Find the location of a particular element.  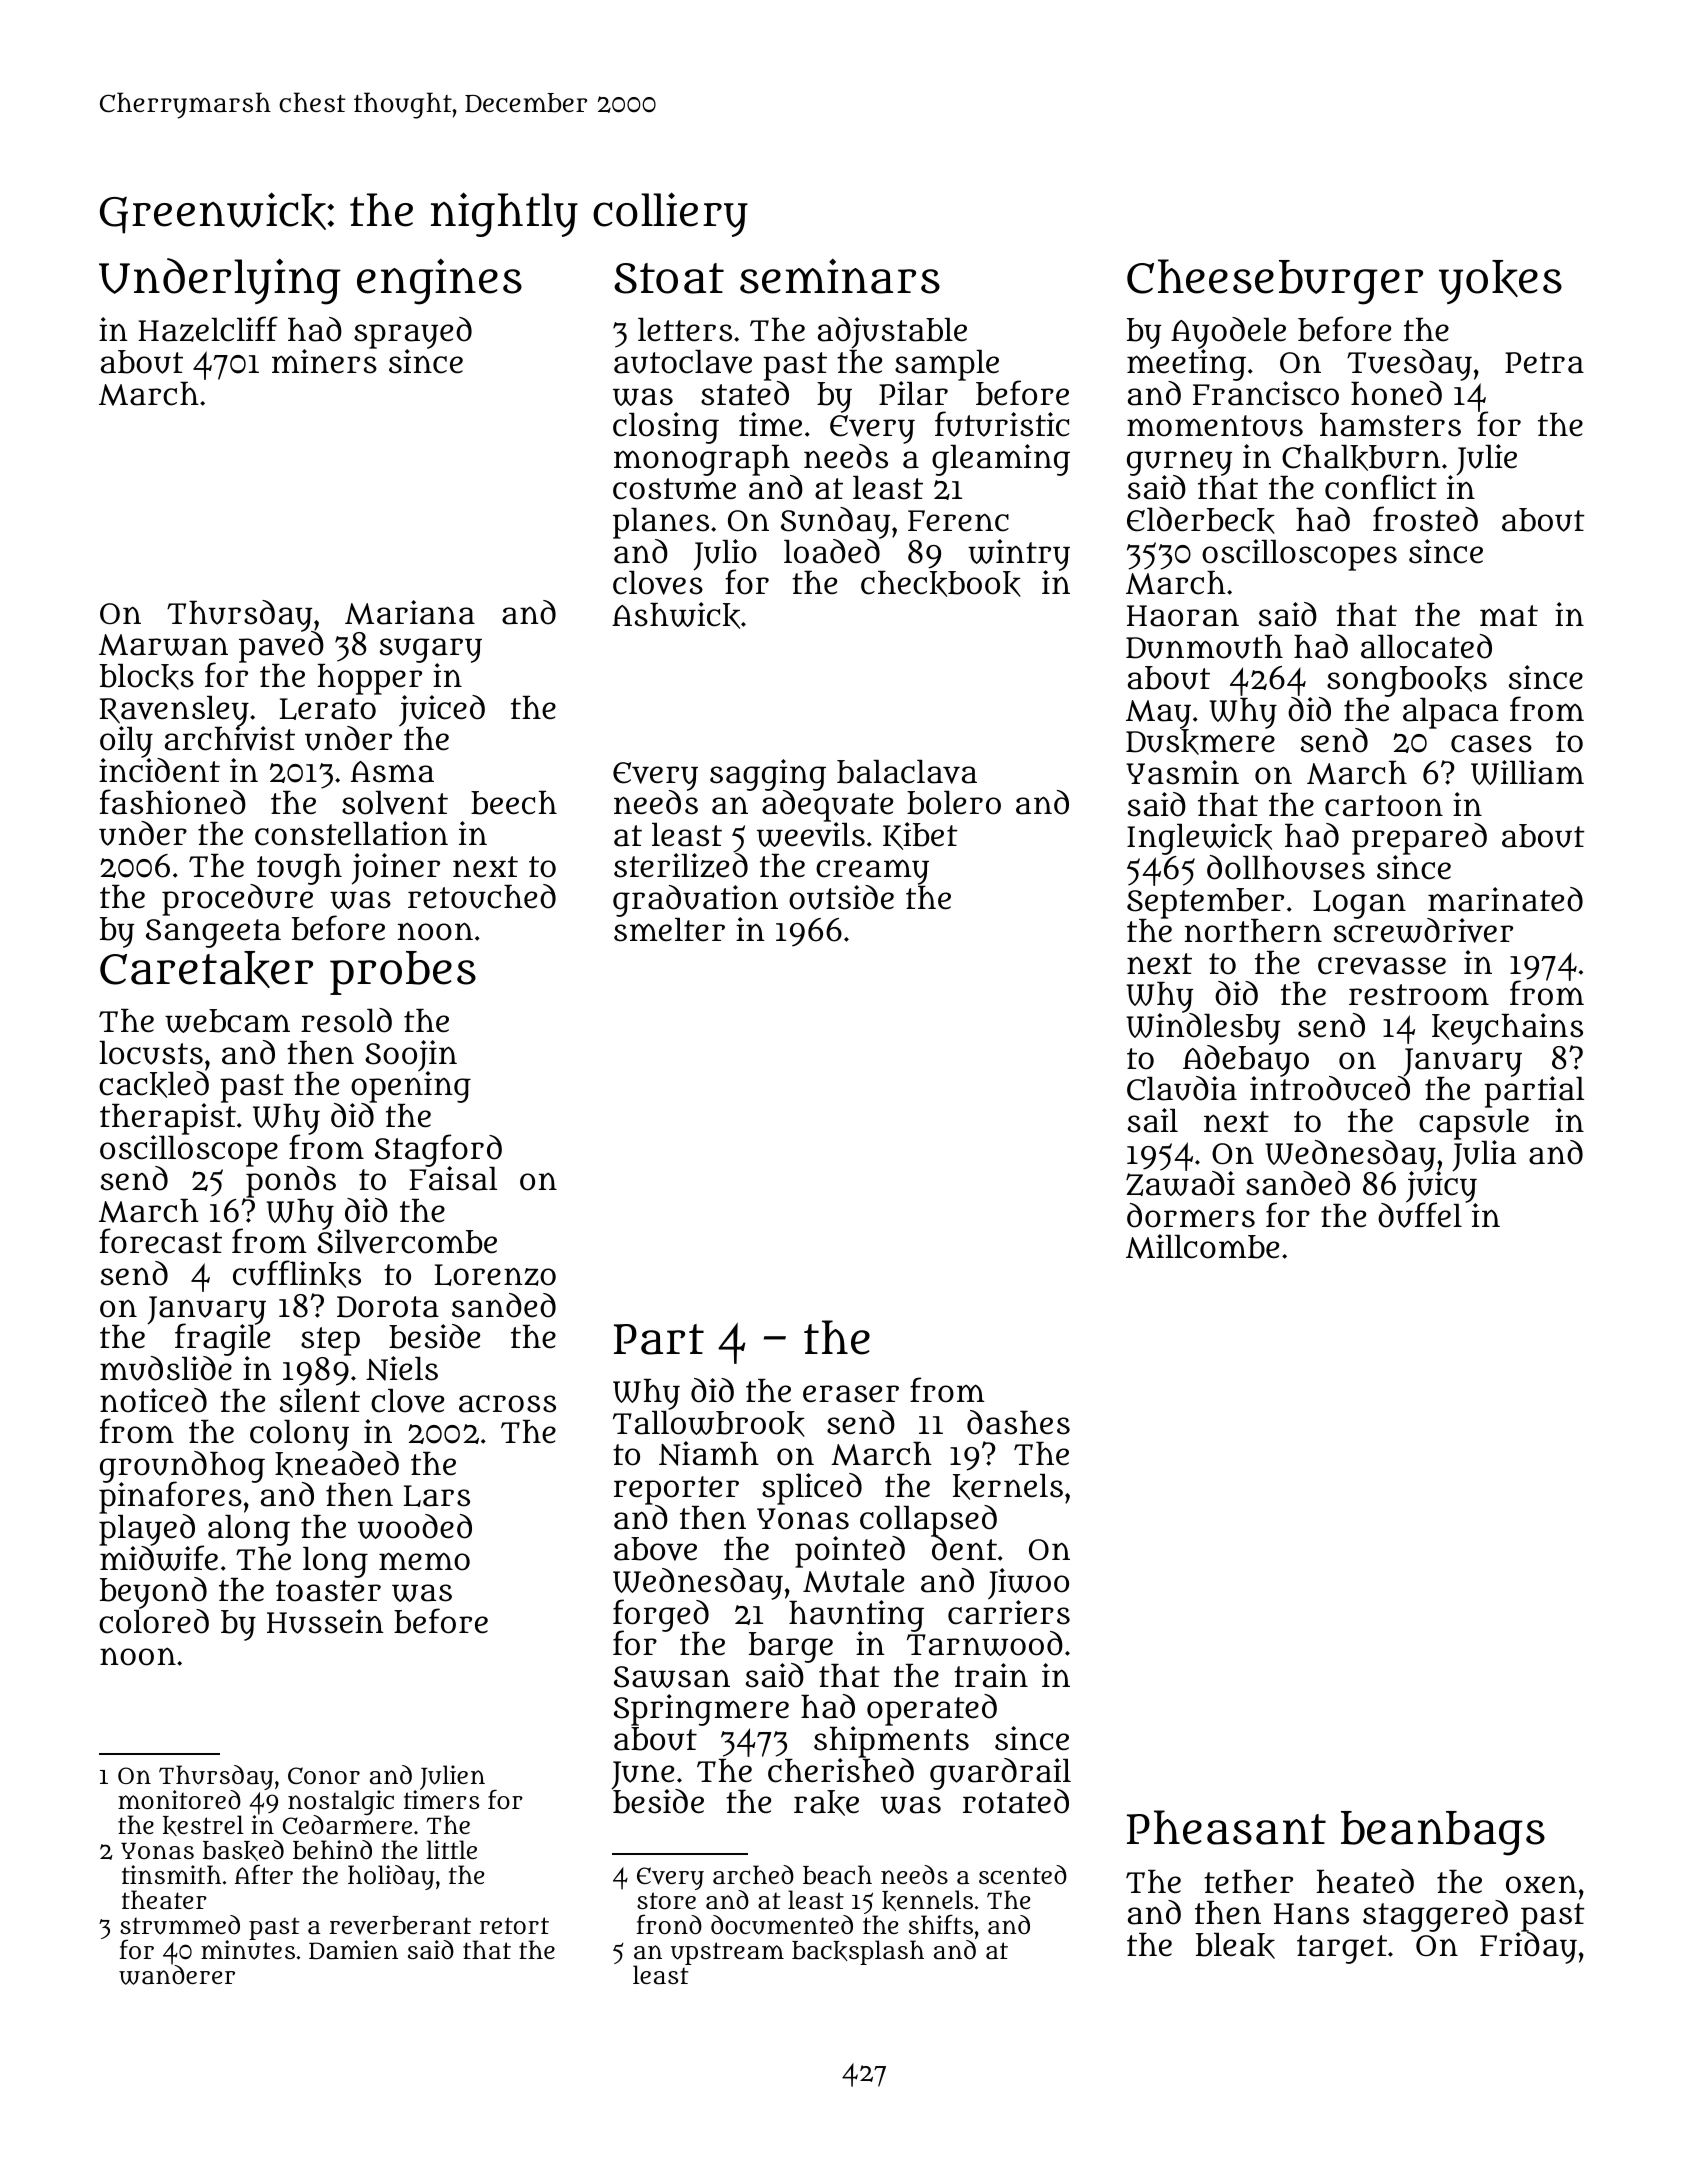

seminars is located at coordinates (840, 276).
